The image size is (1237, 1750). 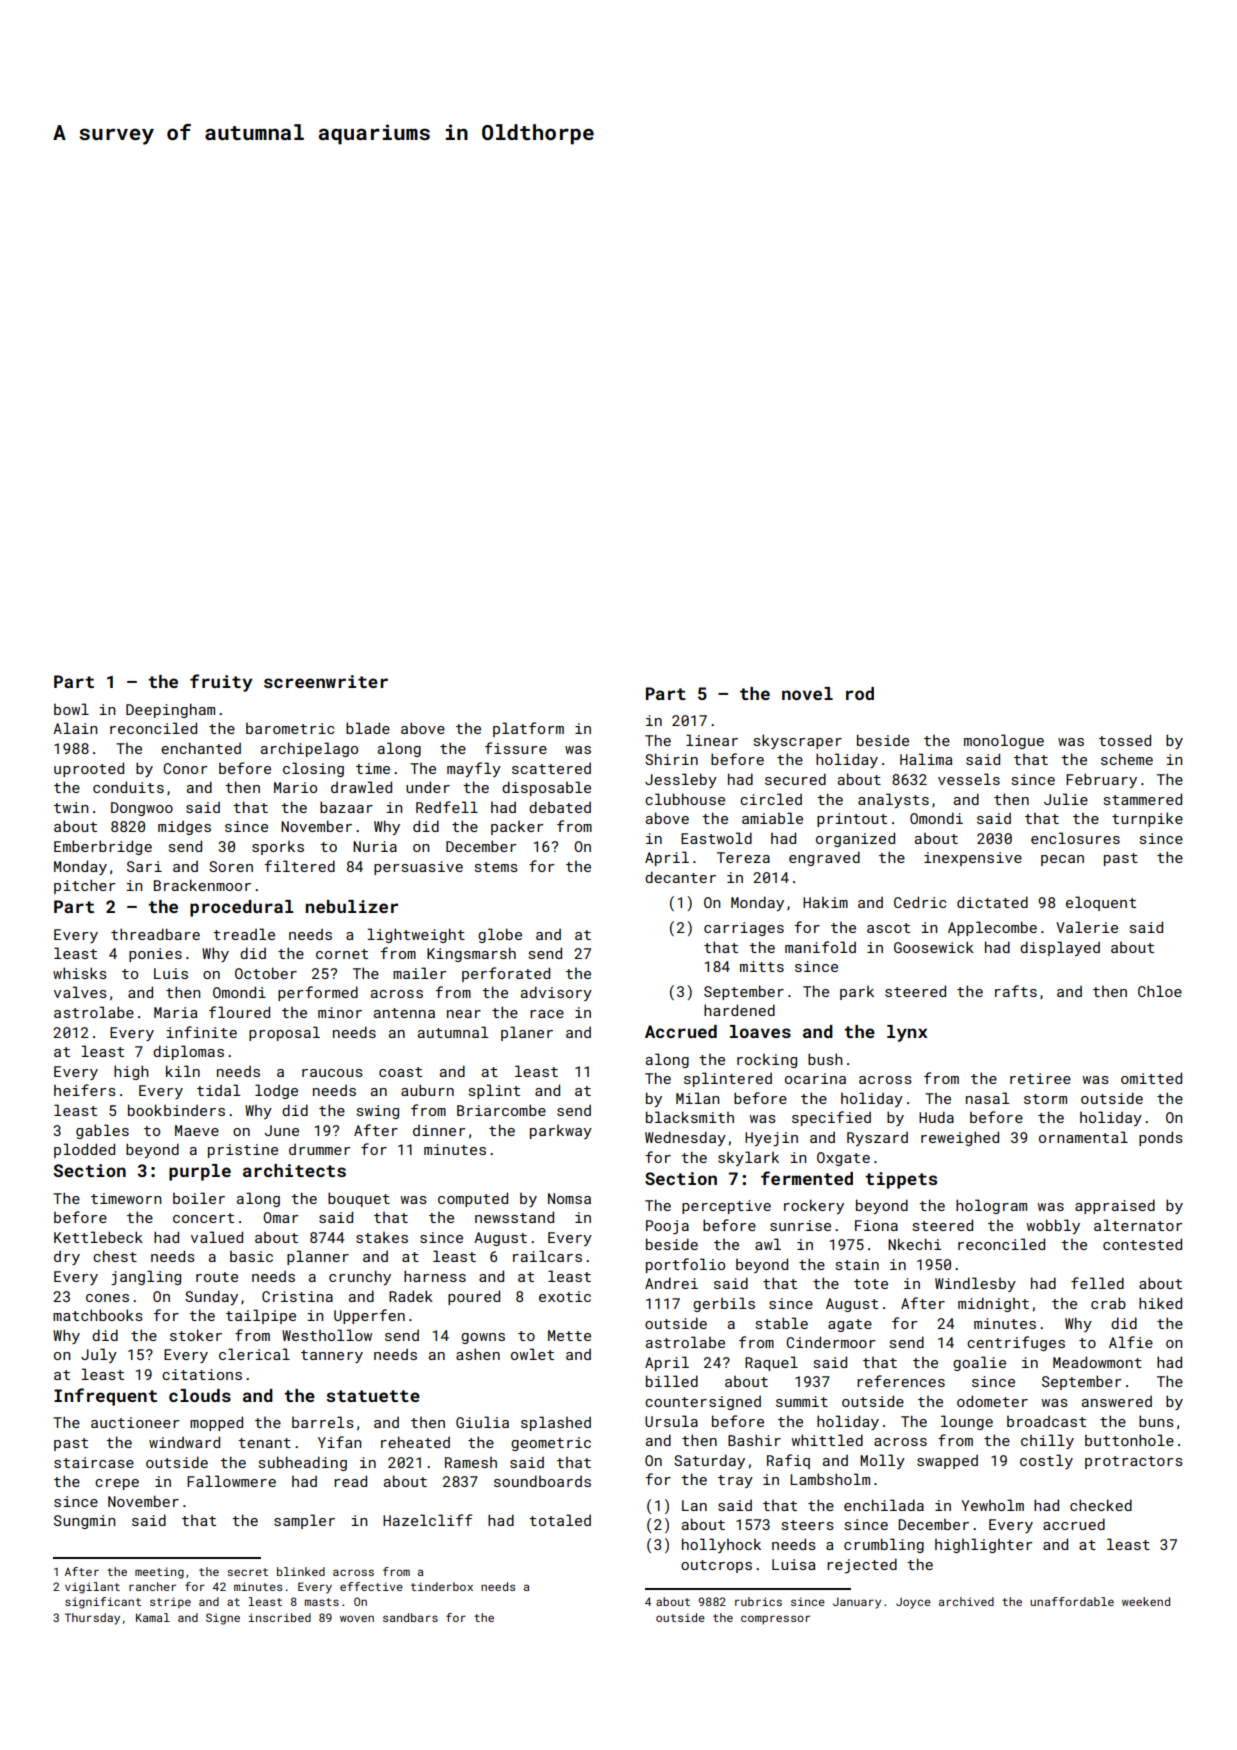 I want to click on rod, so click(x=860, y=693).
